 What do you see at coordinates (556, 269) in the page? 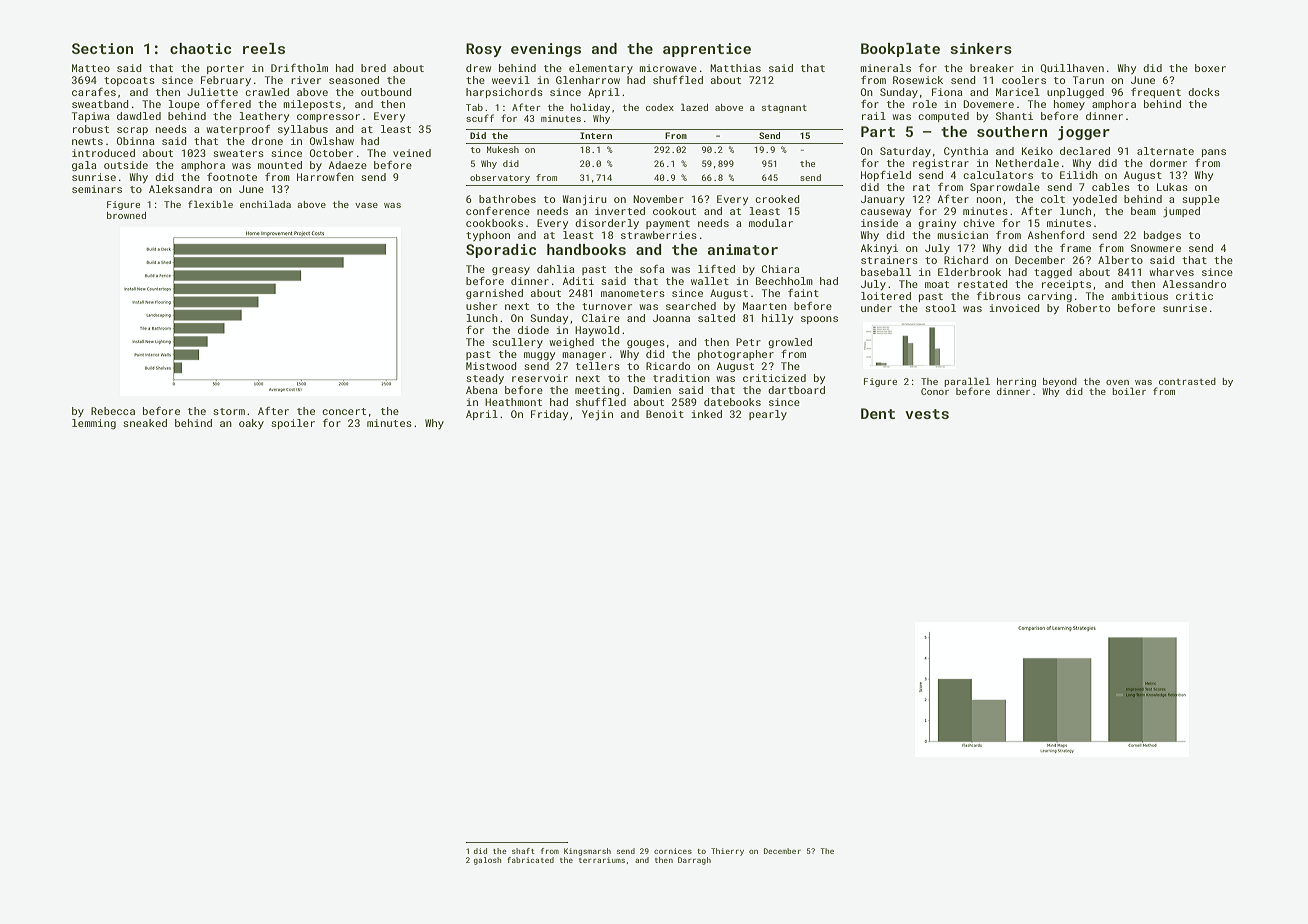
I see `dahlia` at bounding box center [556, 269].
